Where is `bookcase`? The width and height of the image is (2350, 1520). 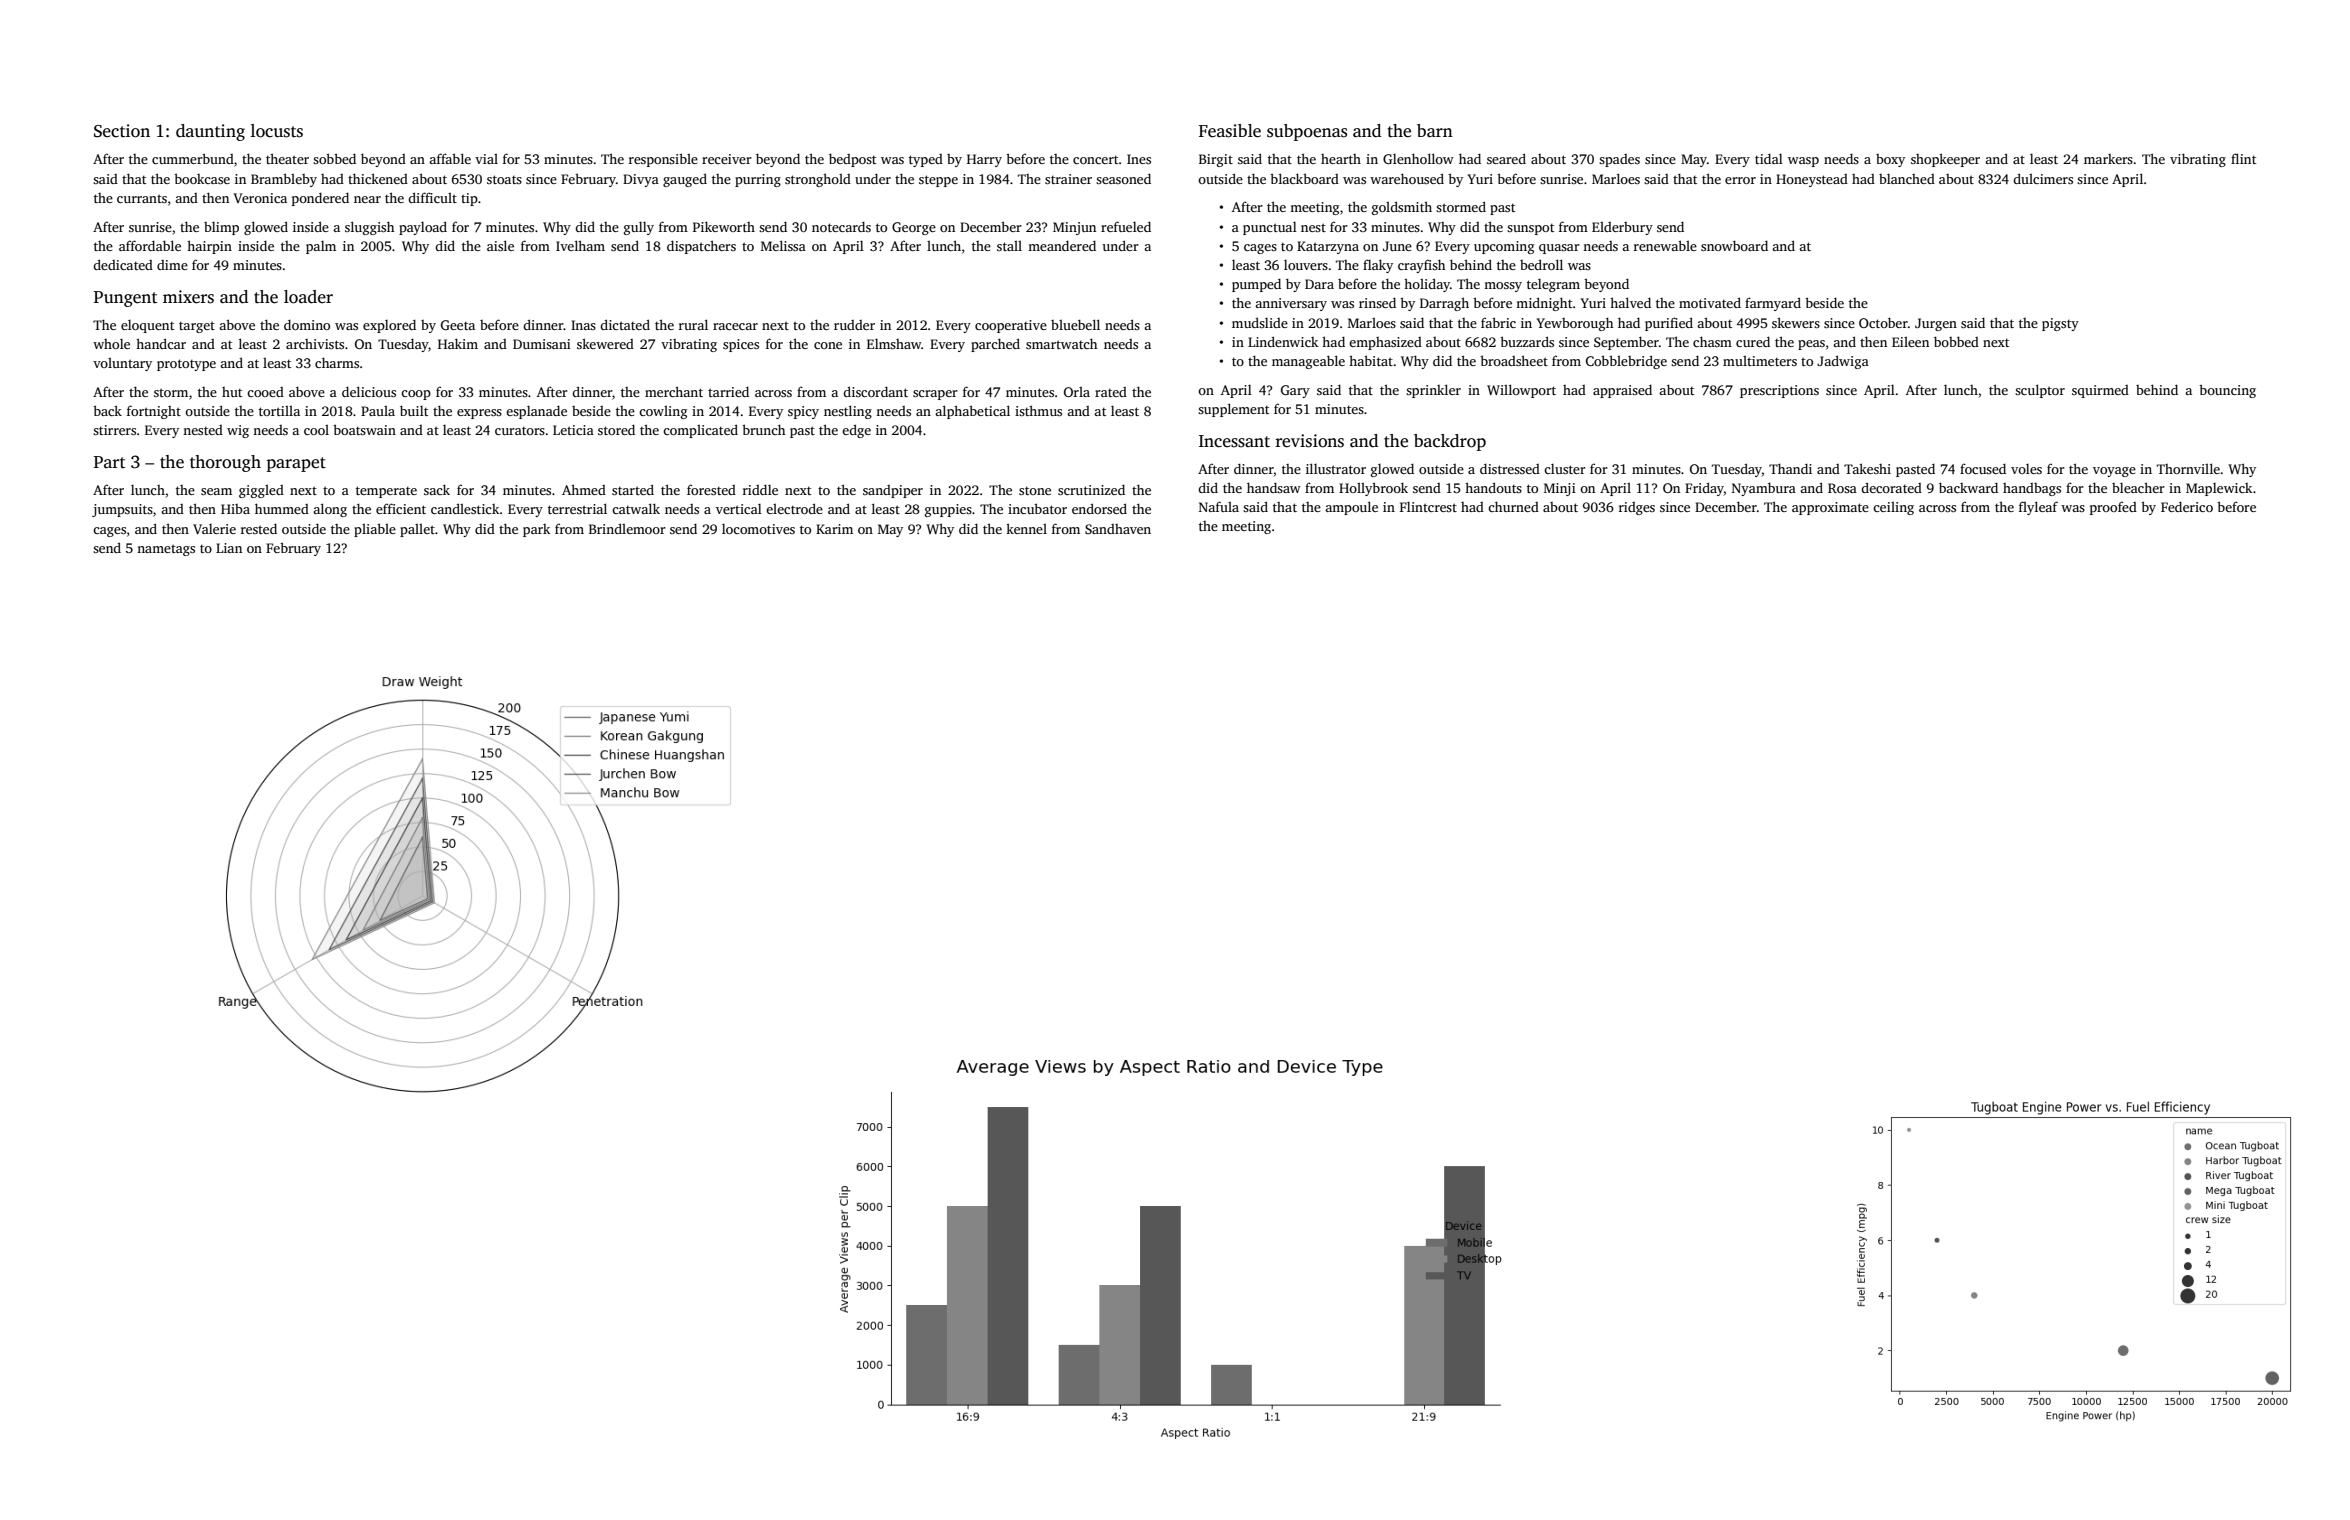 bookcase is located at coordinates (202, 178).
